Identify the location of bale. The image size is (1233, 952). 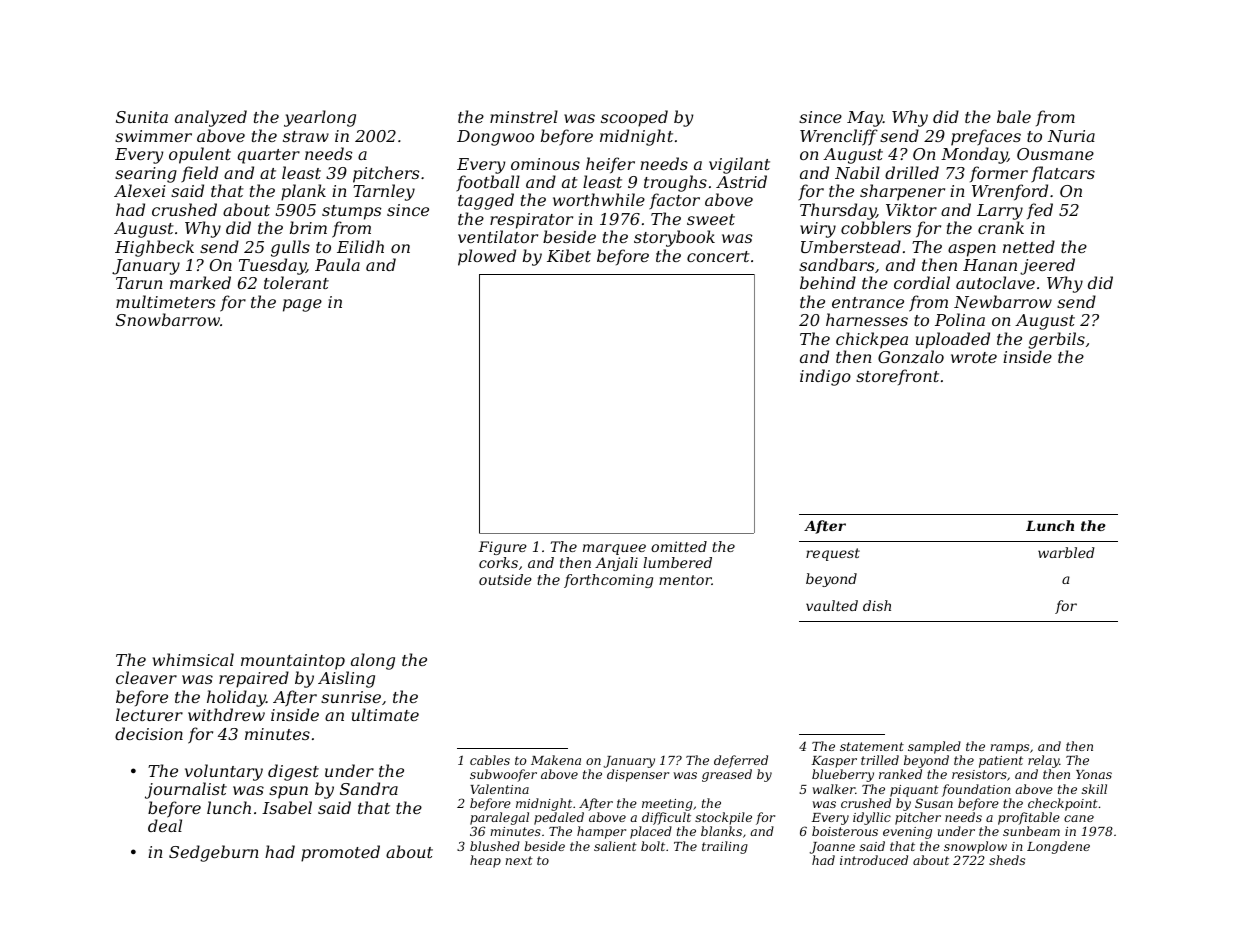
(1014, 116).
